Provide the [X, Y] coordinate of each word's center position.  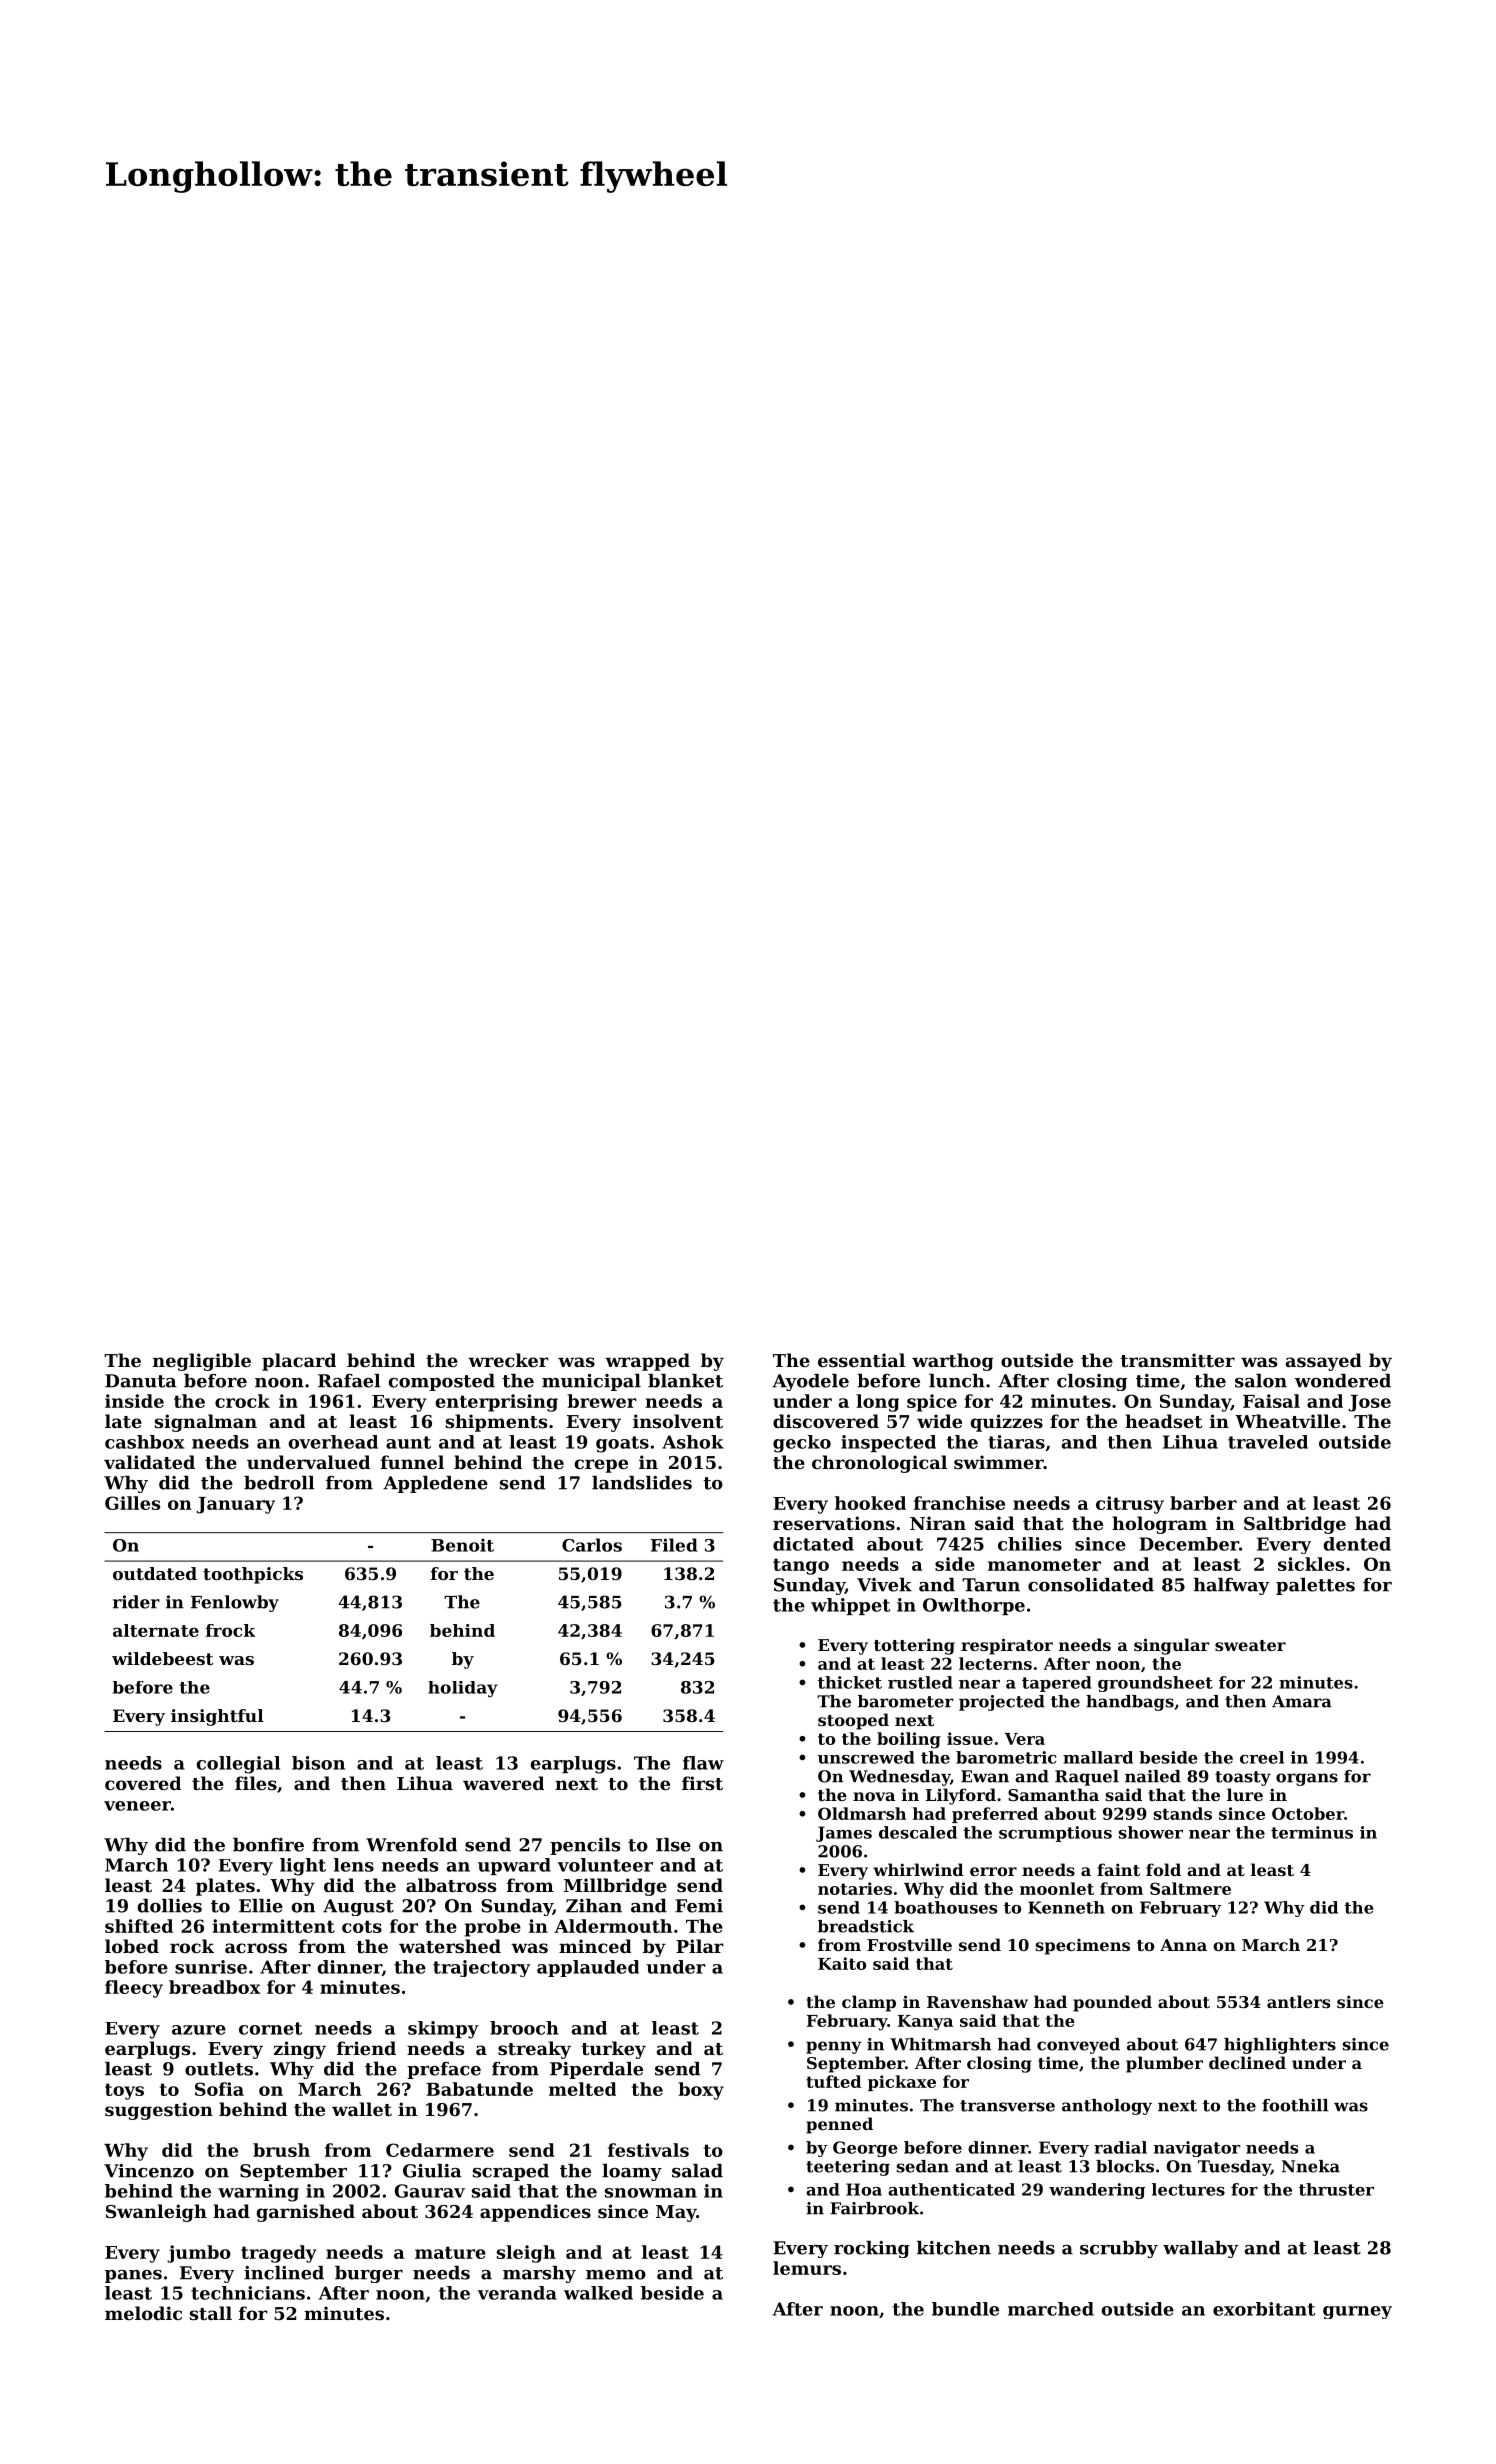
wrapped [647, 1362]
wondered [1343, 1381]
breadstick [866, 1926]
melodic [143, 2313]
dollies [170, 1906]
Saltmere [1190, 1888]
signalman [206, 1423]
